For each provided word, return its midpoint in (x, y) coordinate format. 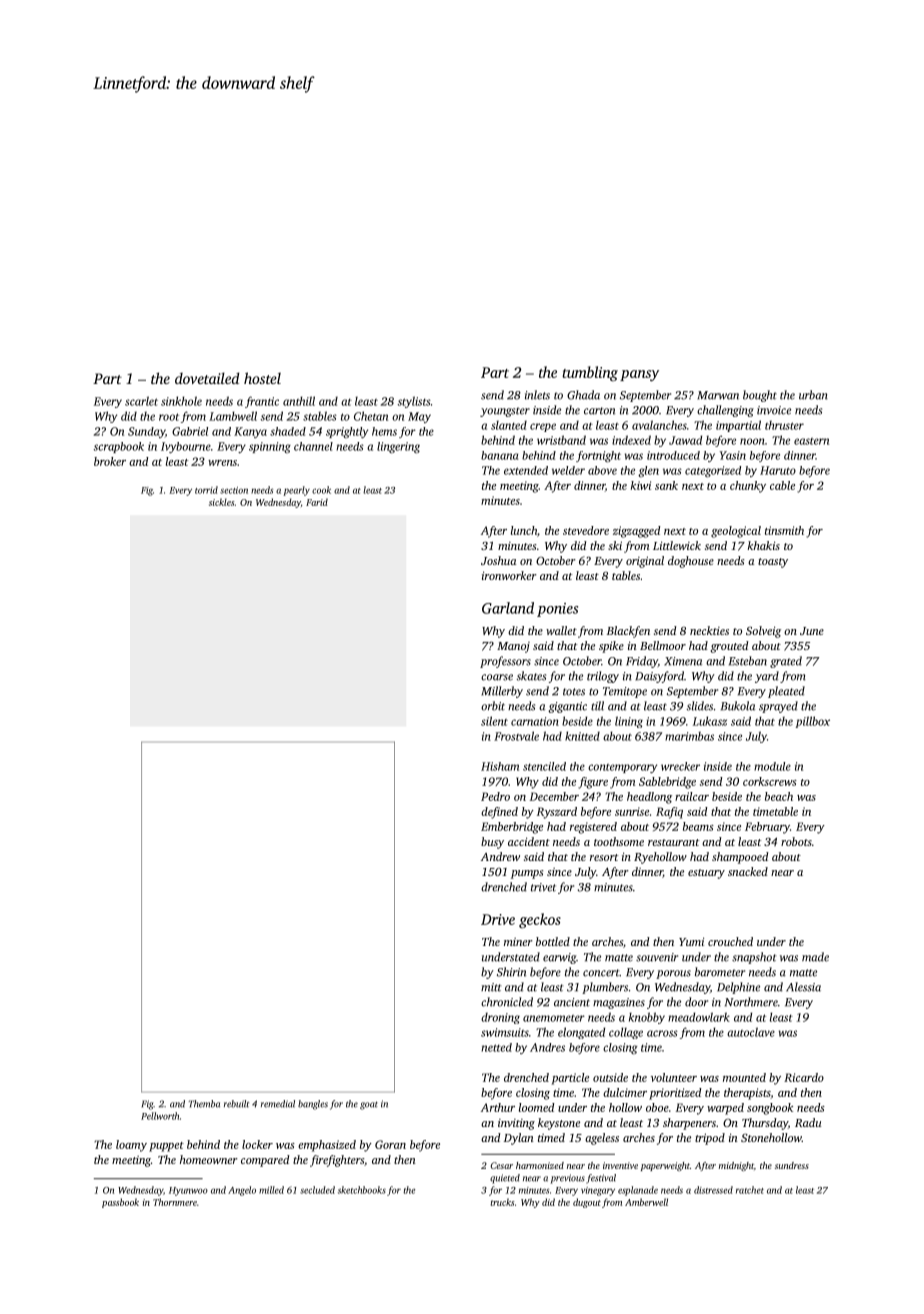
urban (813, 395)
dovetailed (207, 378)
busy (492, 843)
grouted (729, 647)
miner (518, 942)
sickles (222, 502)
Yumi (691, 941)
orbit (493, 706)
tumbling (590, 373)
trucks (502, 1202)
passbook (120, 1203)
